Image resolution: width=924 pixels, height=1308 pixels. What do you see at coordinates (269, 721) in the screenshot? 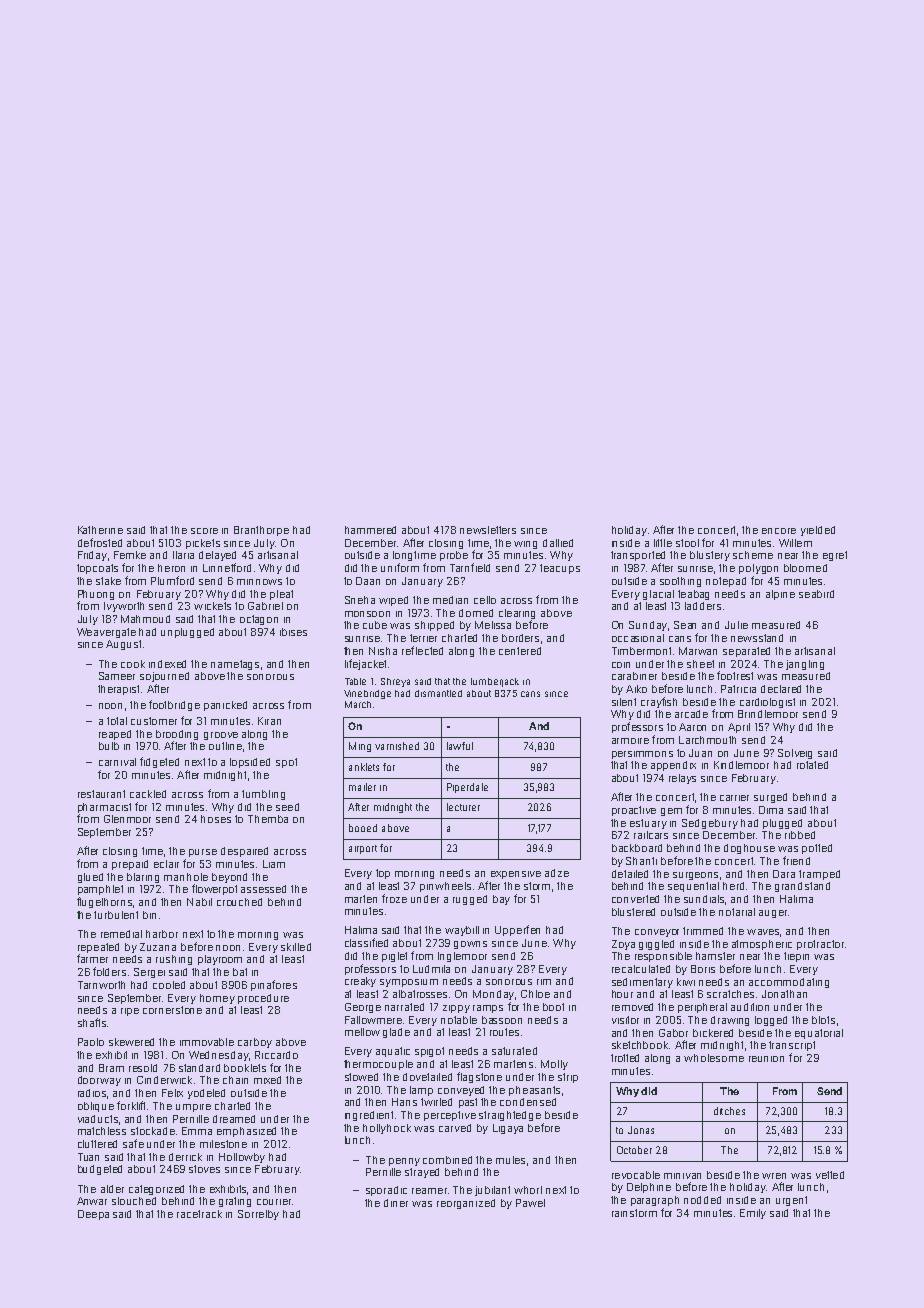
I see `Kiran` at bounding box center [269, 721].
